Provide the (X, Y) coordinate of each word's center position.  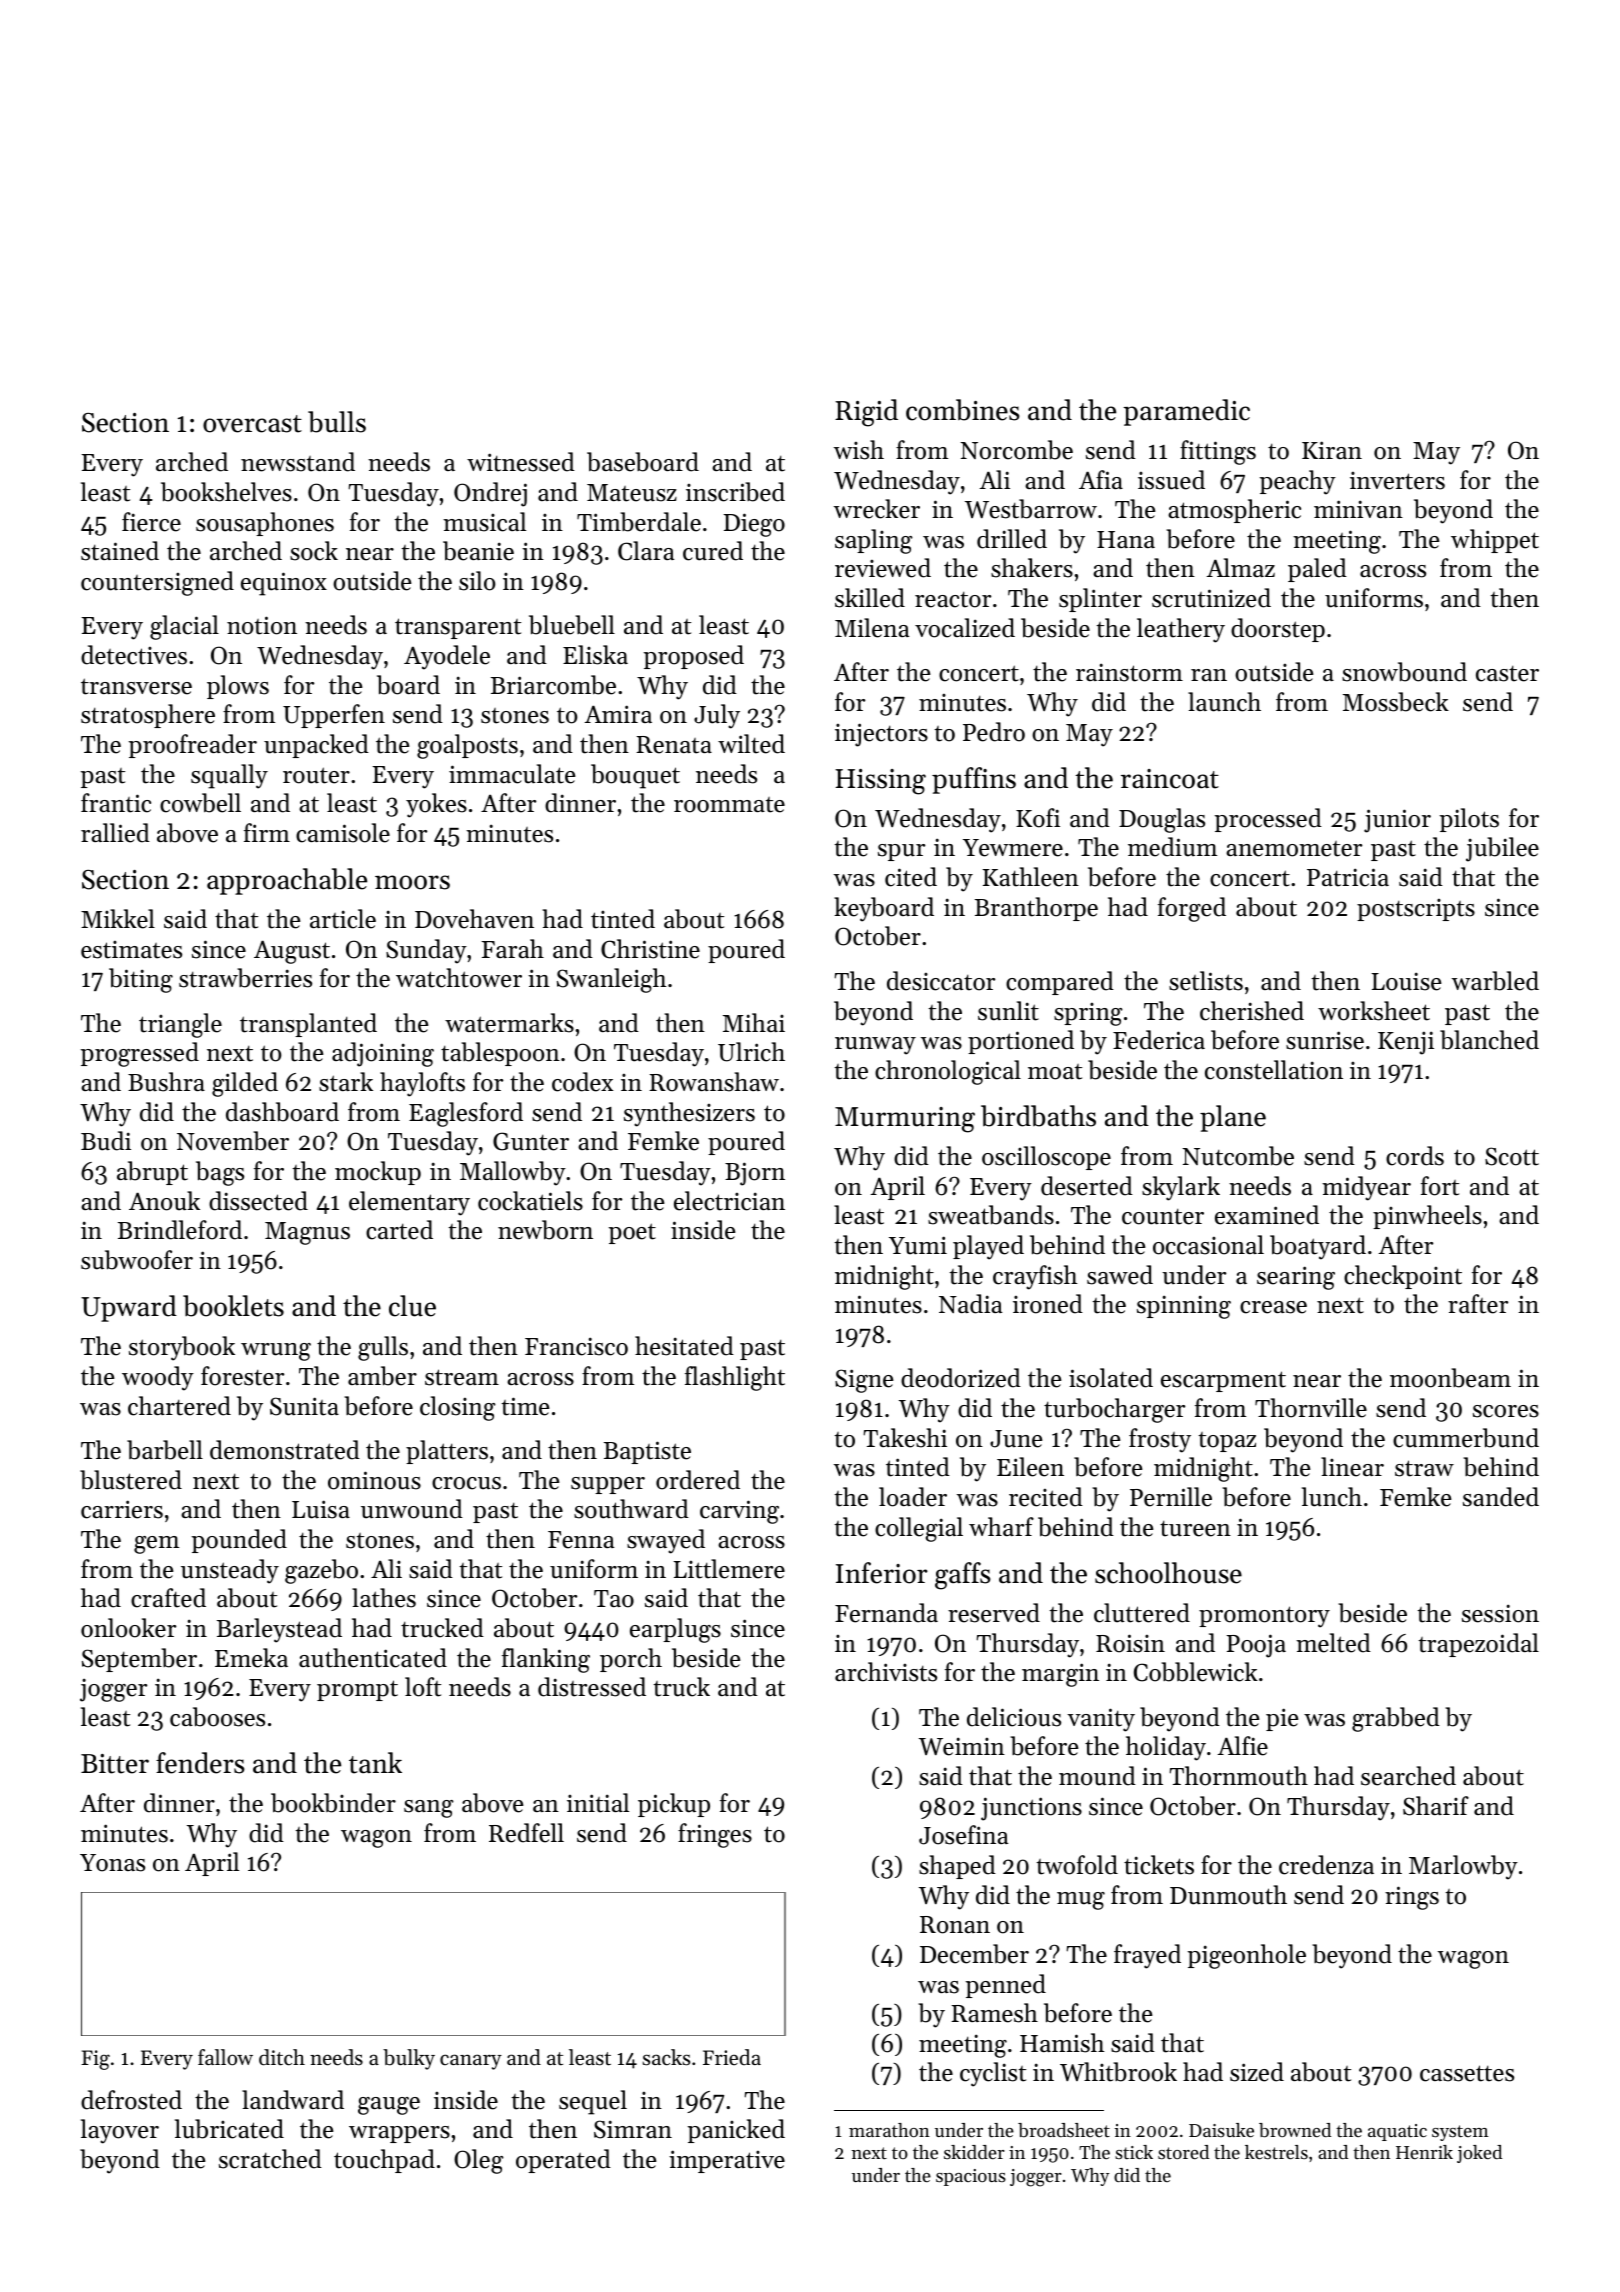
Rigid (866, 413)
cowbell (200, 803)
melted (1333, 1643)
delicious (1014, 1717)
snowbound (1404, 672)
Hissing (880, 782)
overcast (252, 424)
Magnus (307, 1233)
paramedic (1186, 412)
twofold (1077, 1865)
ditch (282, 2057)
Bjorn (755, 1174)
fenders (200, 1763)
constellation (1274, 1070)
